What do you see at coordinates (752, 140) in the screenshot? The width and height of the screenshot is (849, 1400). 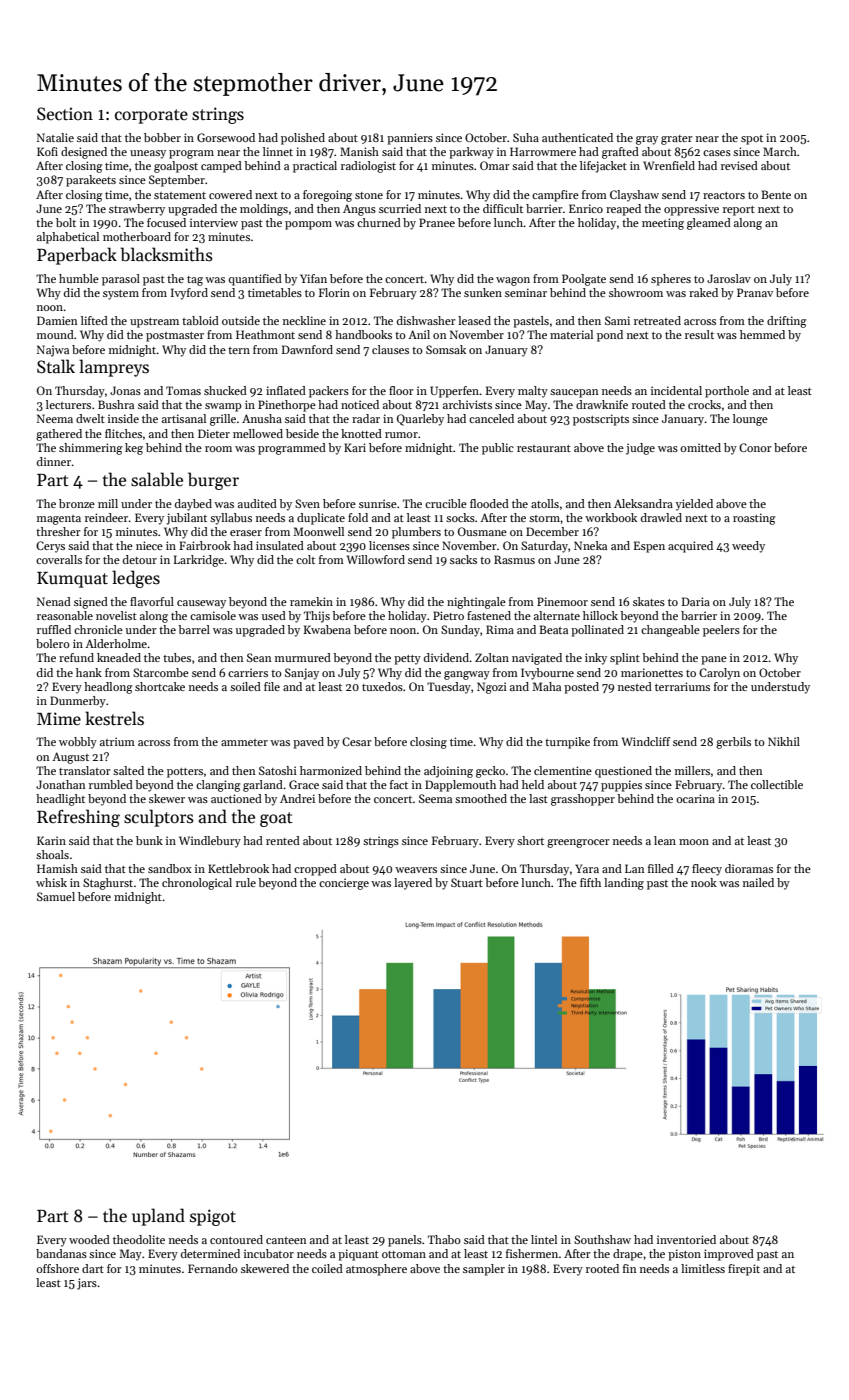 I see `spot` at bounding box center [752, 140].
